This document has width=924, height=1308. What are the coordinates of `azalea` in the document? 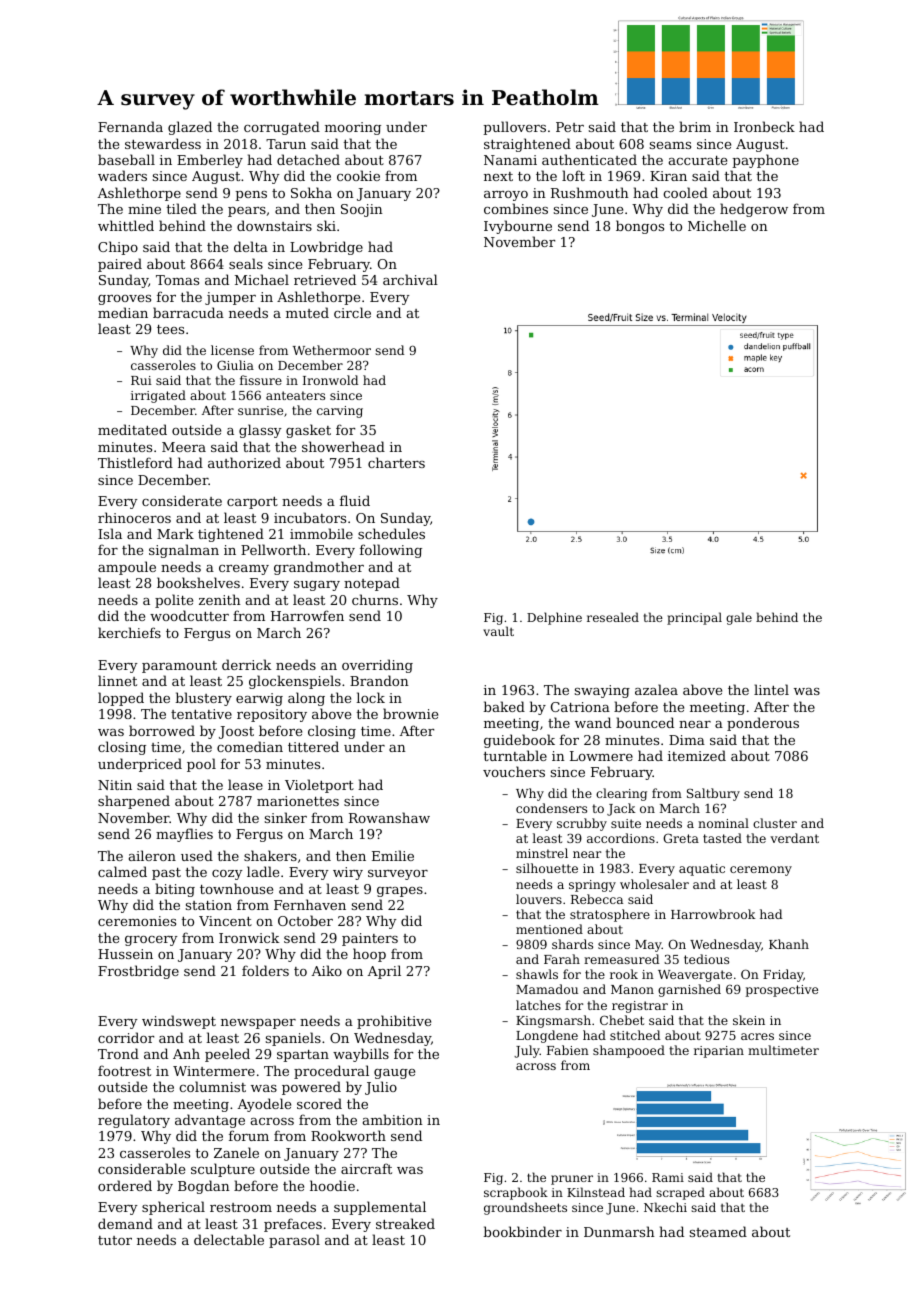 It's located at (656, 689).
